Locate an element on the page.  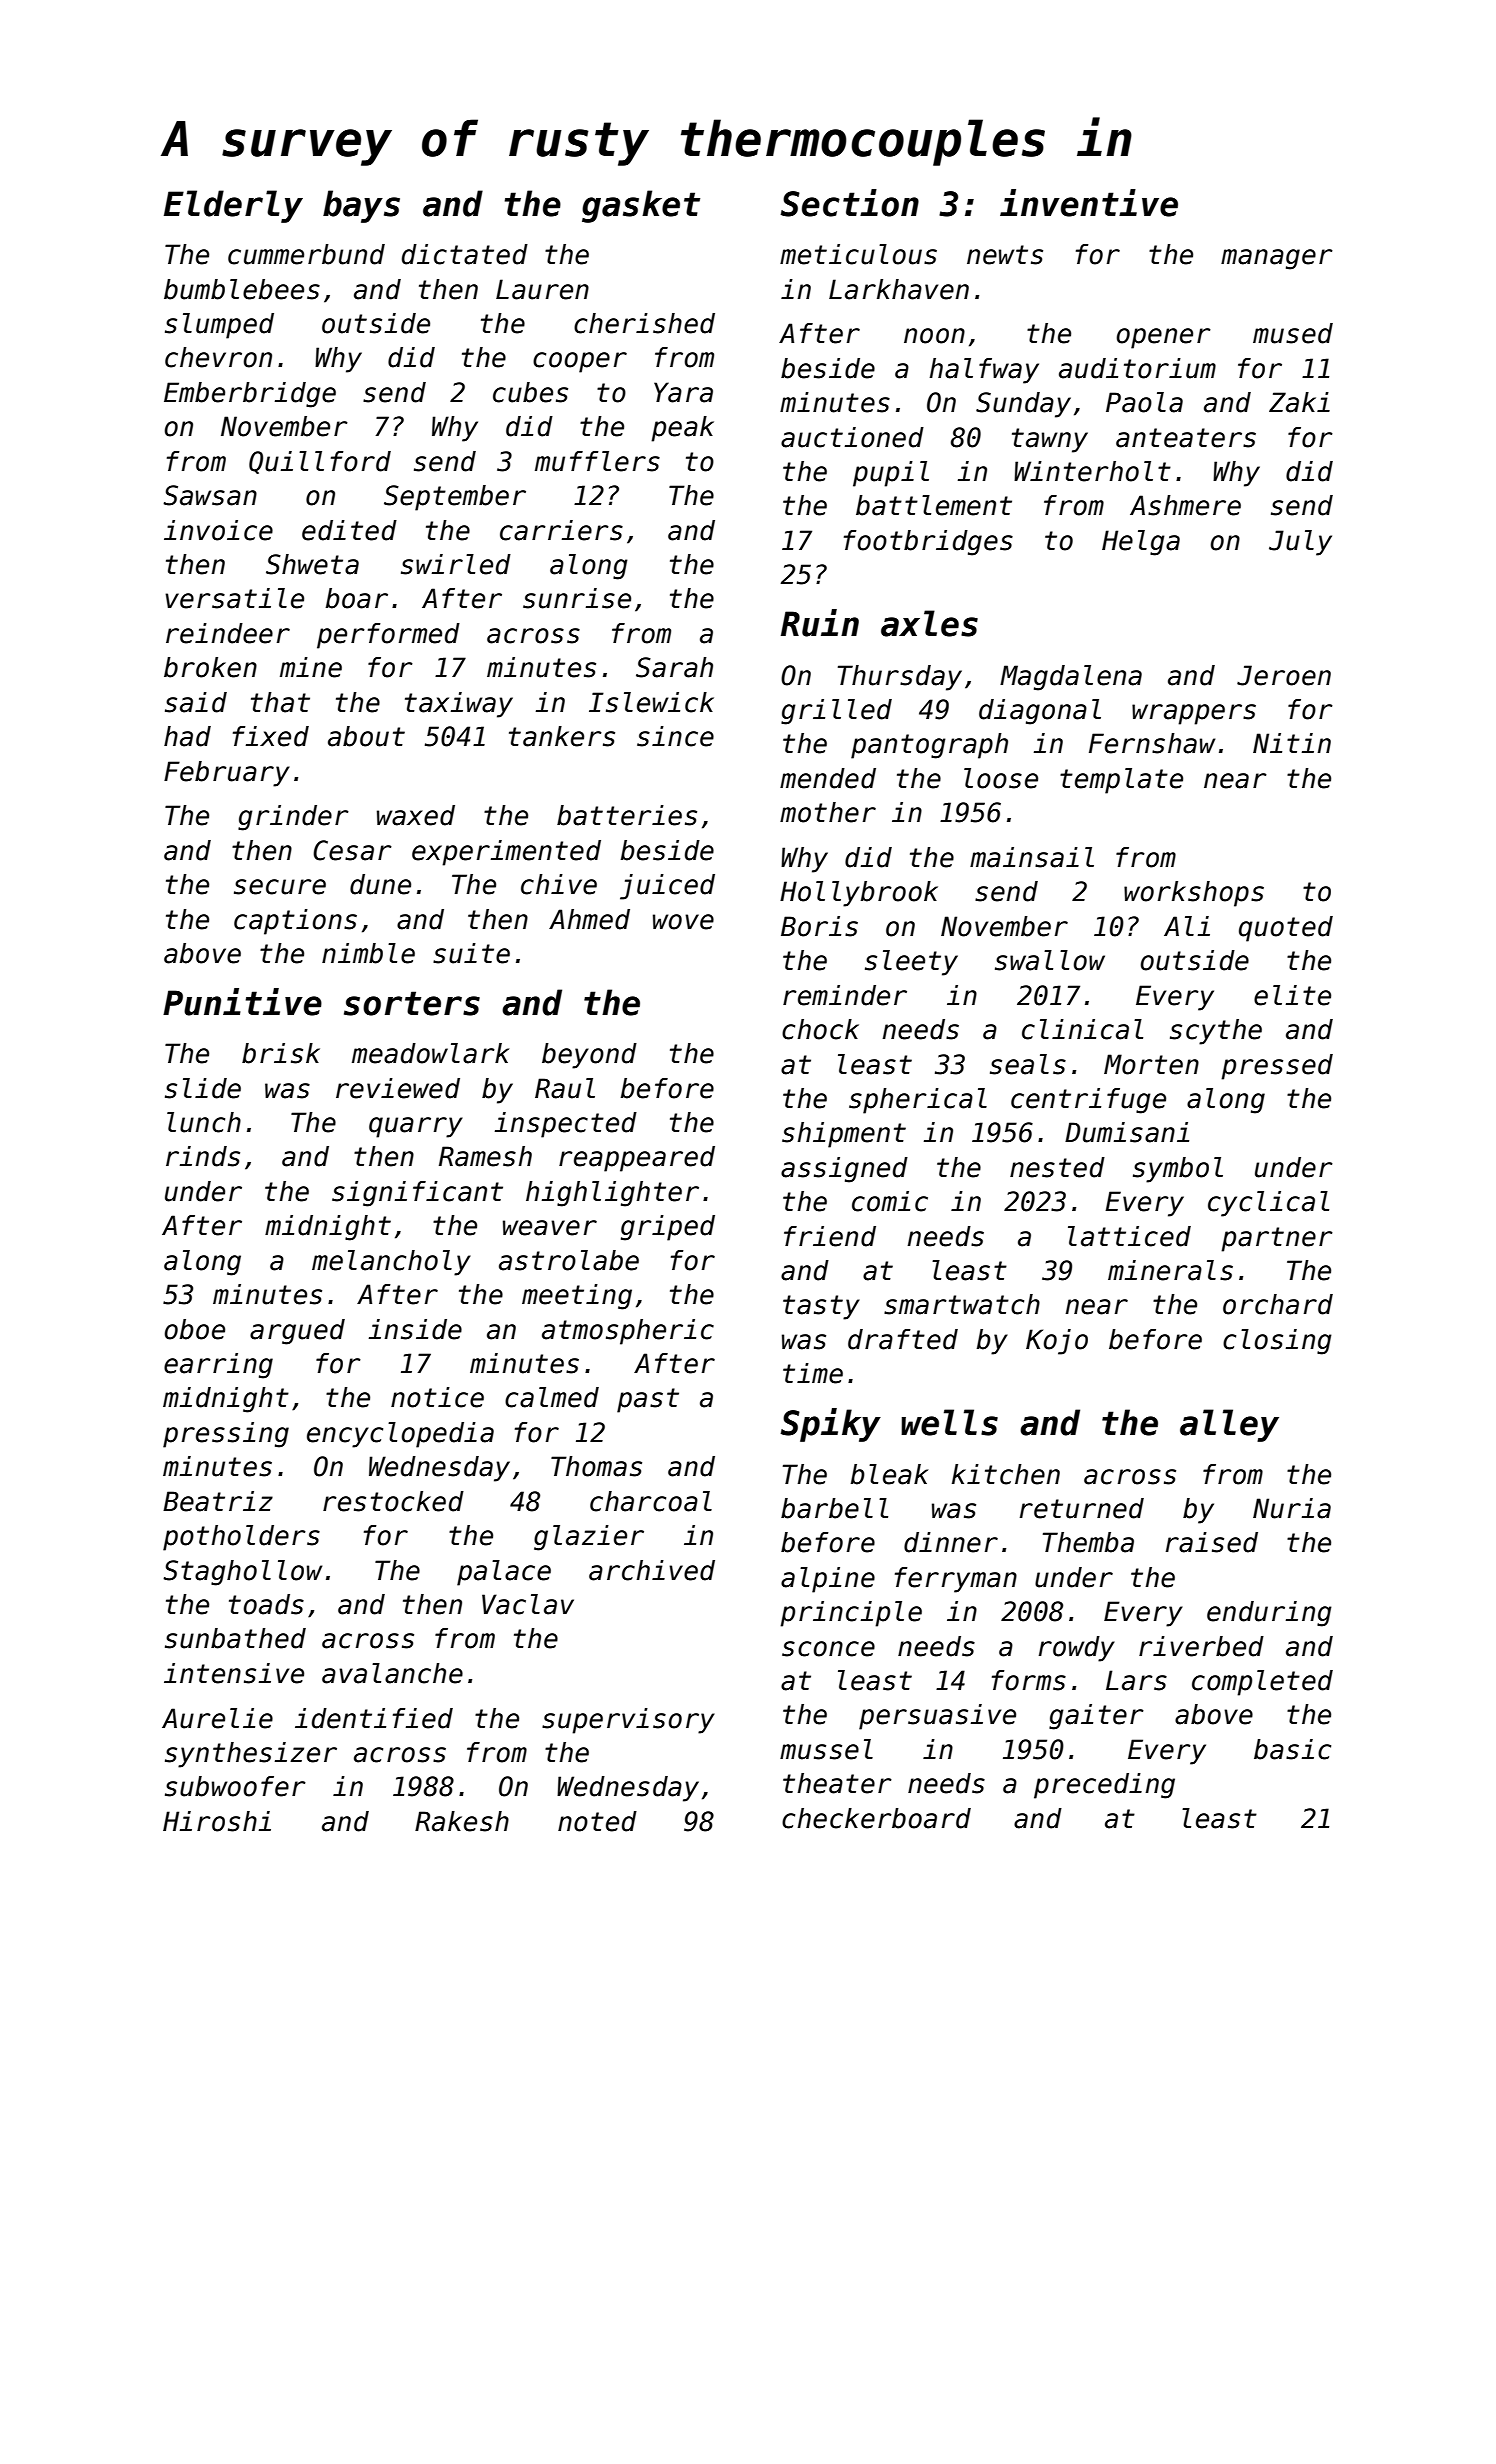
manager is located at coordinates (1277, 259).
